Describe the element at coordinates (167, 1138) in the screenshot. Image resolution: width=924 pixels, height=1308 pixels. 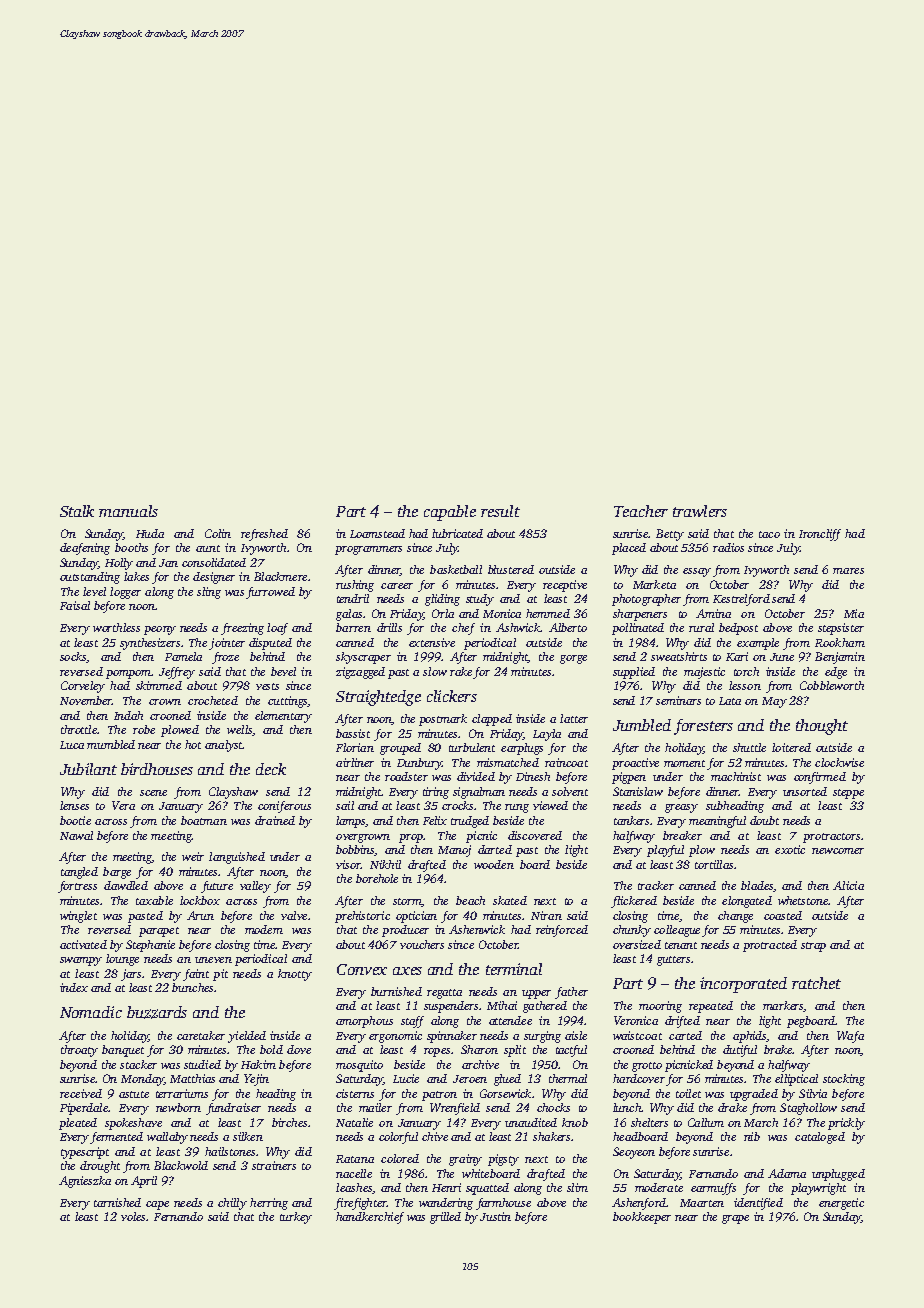
I see `wallaby` at that location.
